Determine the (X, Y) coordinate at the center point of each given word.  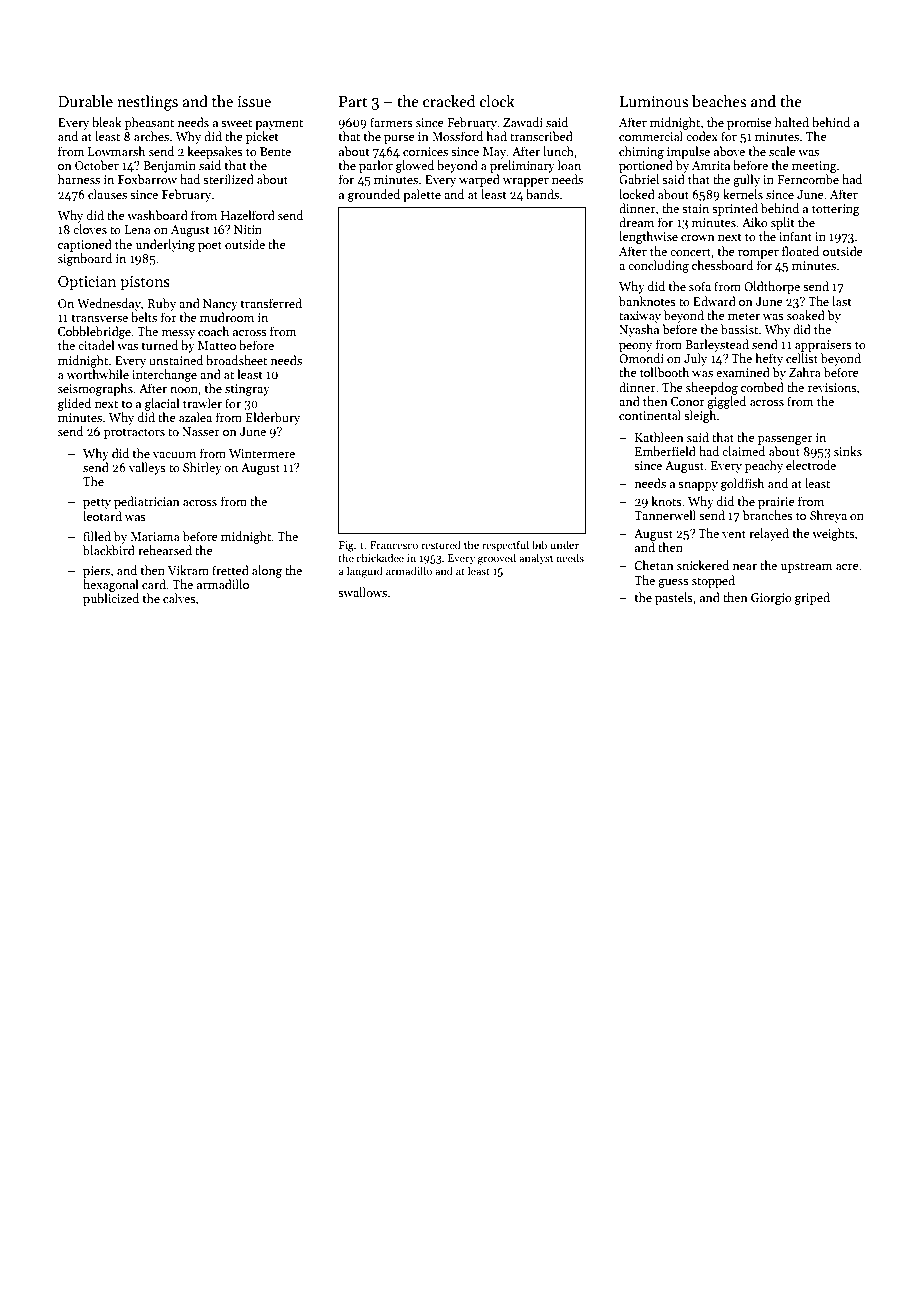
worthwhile (98, 374)
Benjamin (169, 167)
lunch (558, 151)
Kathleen (659, 437)
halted (792, 122)
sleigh (700, 416)
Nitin (248, 229)
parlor (376, 166)
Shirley (202, 468)
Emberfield (665, 451)
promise (749, 124)
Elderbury (273, 418)
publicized (111, 599)
